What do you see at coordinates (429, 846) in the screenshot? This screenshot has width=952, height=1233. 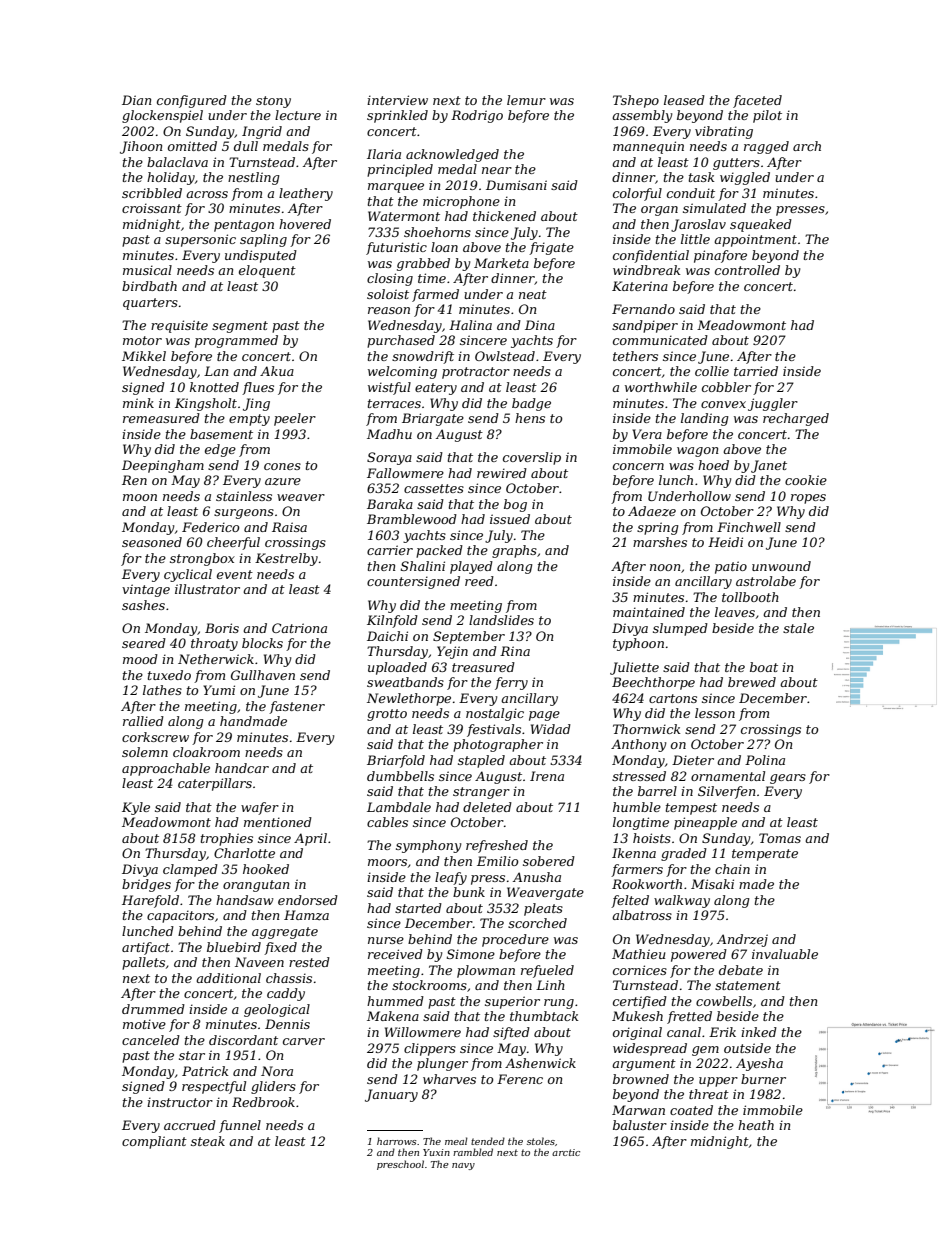 I see `symphony` at bounding box center [429, 846].
